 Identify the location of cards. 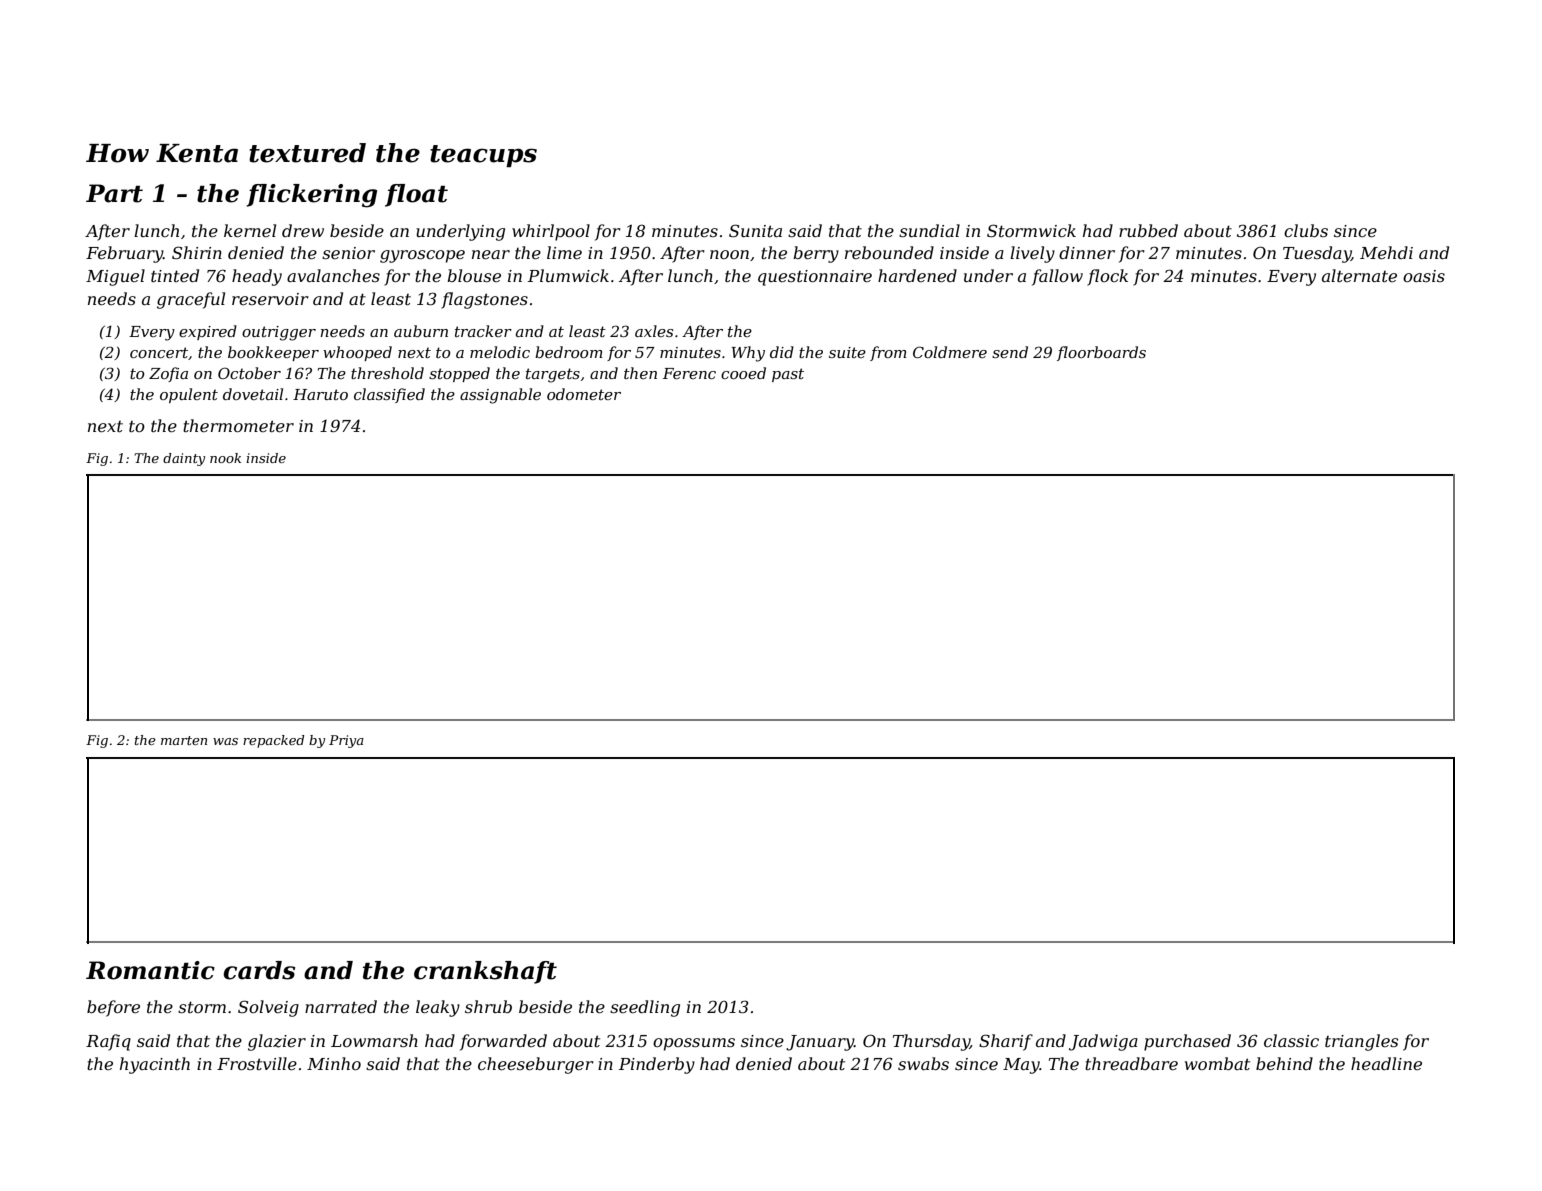
(259, 970).
